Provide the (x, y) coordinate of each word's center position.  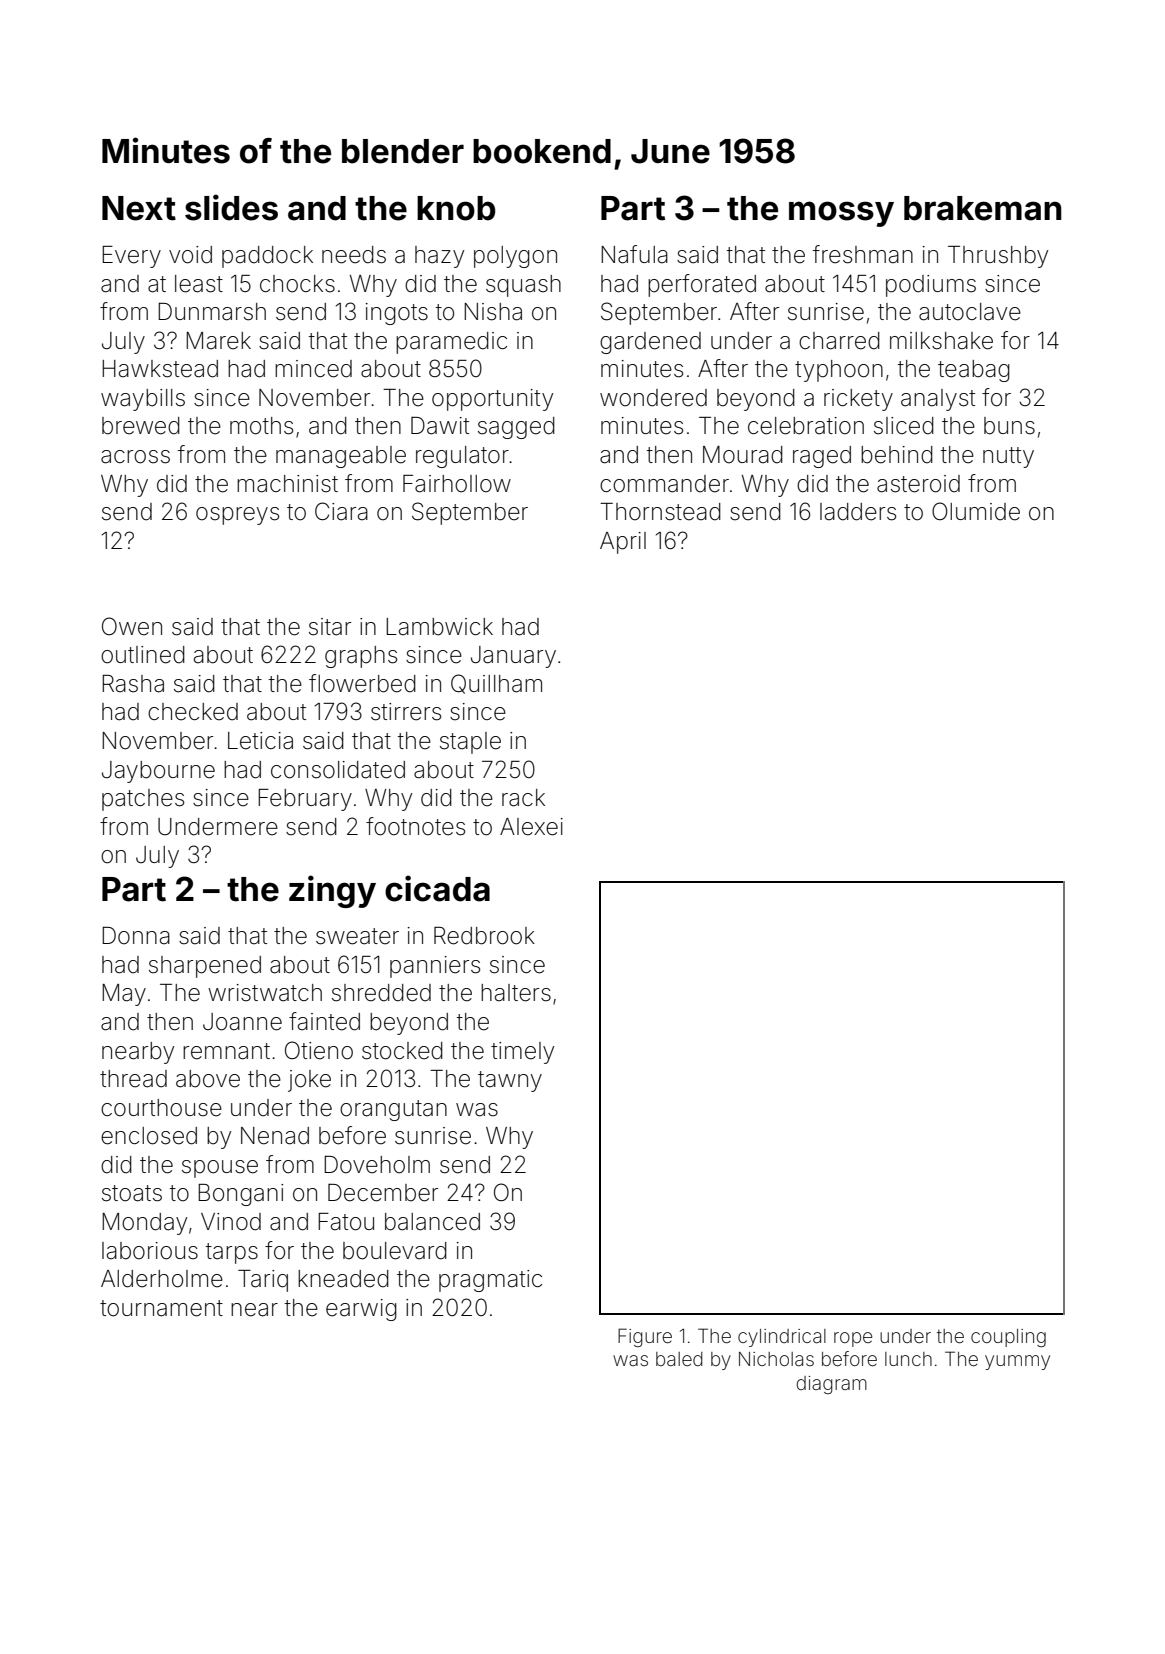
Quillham (496, 684)
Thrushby (998, 257)
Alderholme (162, 1279)
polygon (515, 257)
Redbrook (484, 936)
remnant (226, 1051)
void (190, 255)
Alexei (531, 827)
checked (193, 712)
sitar (330, 627)
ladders (858, 512)
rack (523, 798)
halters (516, 993)
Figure (645, 1337)
